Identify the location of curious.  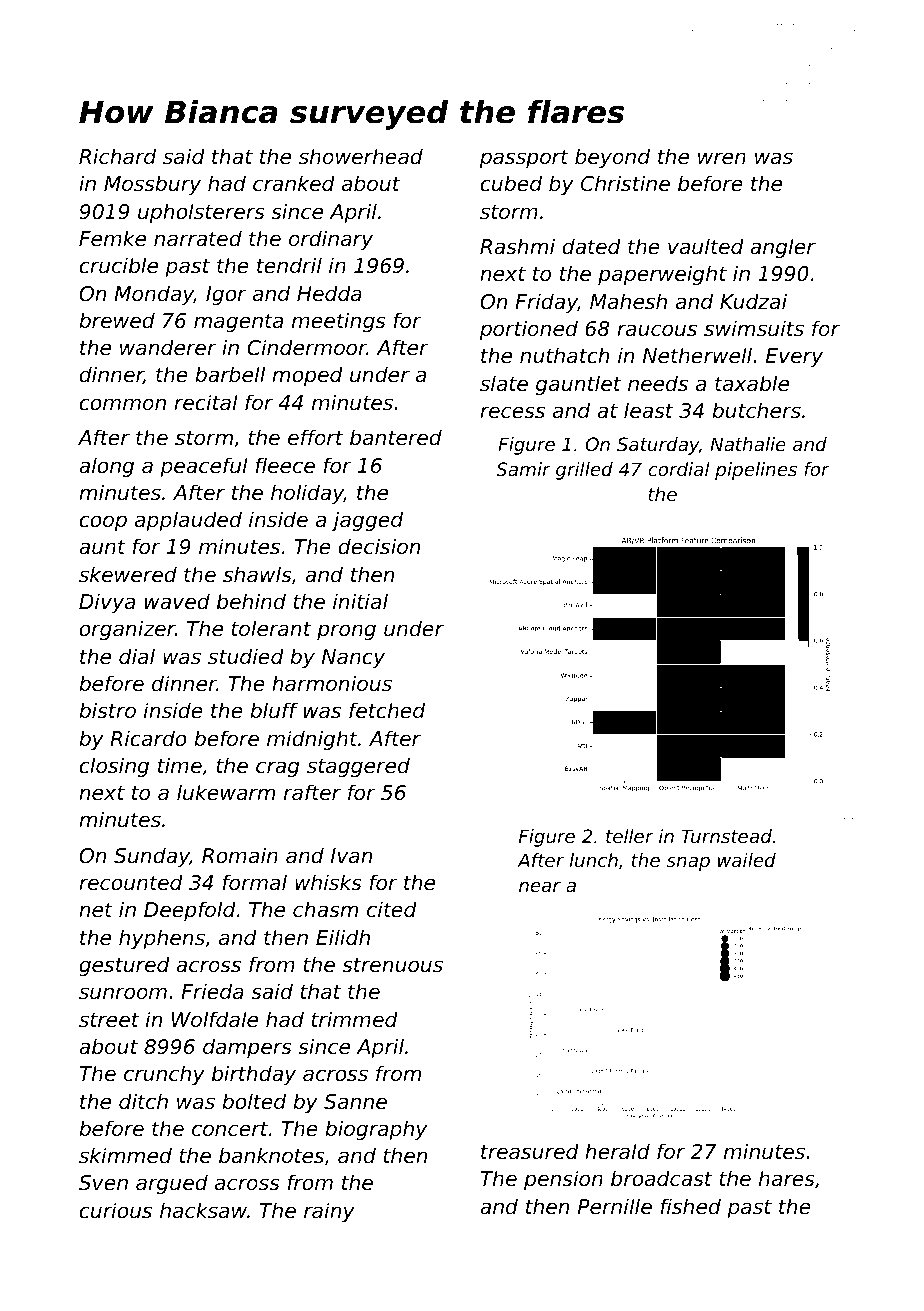
(115, 1210).
